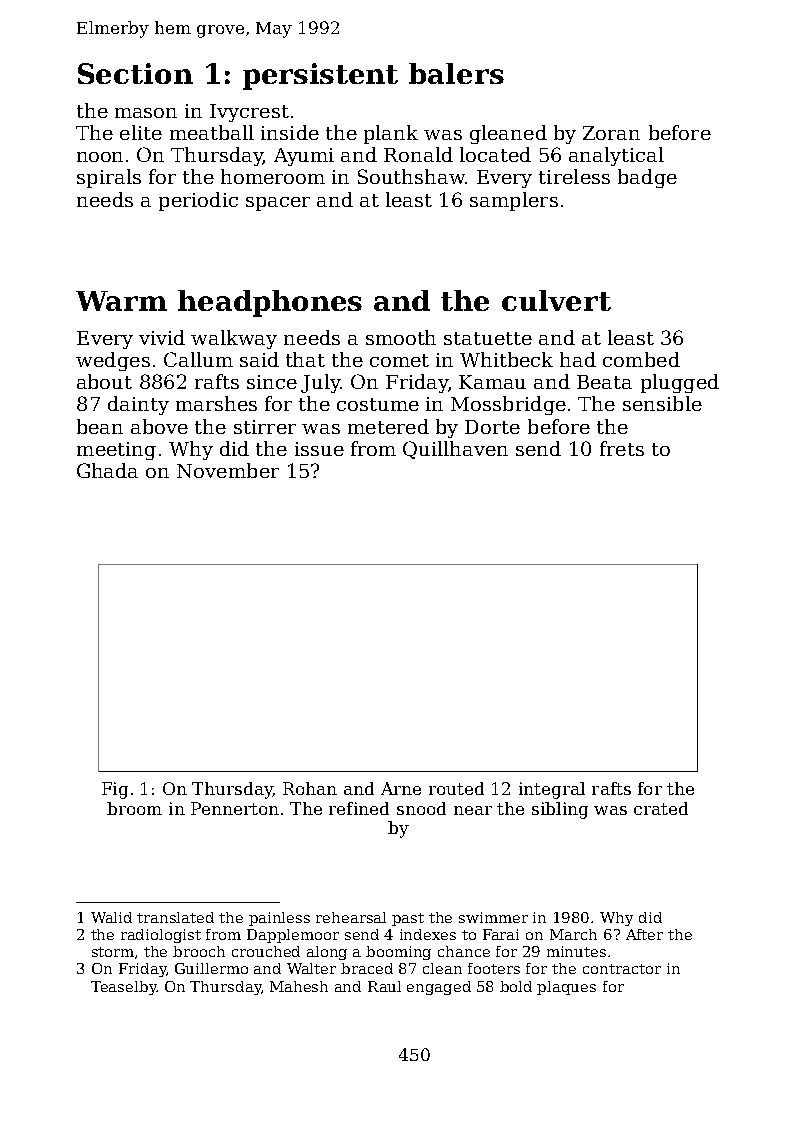 This screenshot has height=1130, width=796. What do you see at coordinates (198, 201) in the screenshot?
I see `periodic` at bounding box center [198, 201].
